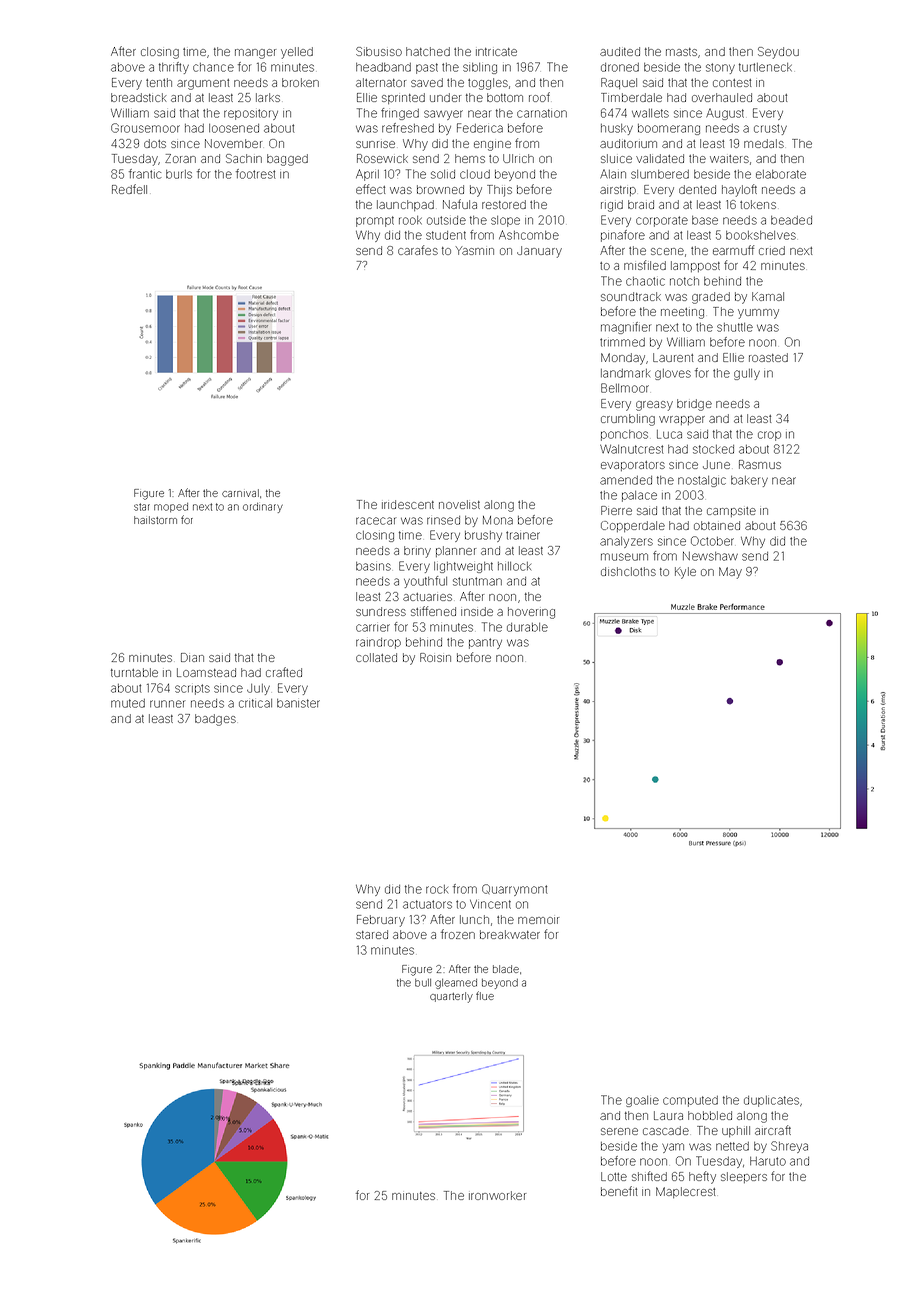 This screenshot has width=924, height=1308. What do you see at coordinates (539, 920) in the screenshot?
I see `memoir` at bounding box center [539, 920].
